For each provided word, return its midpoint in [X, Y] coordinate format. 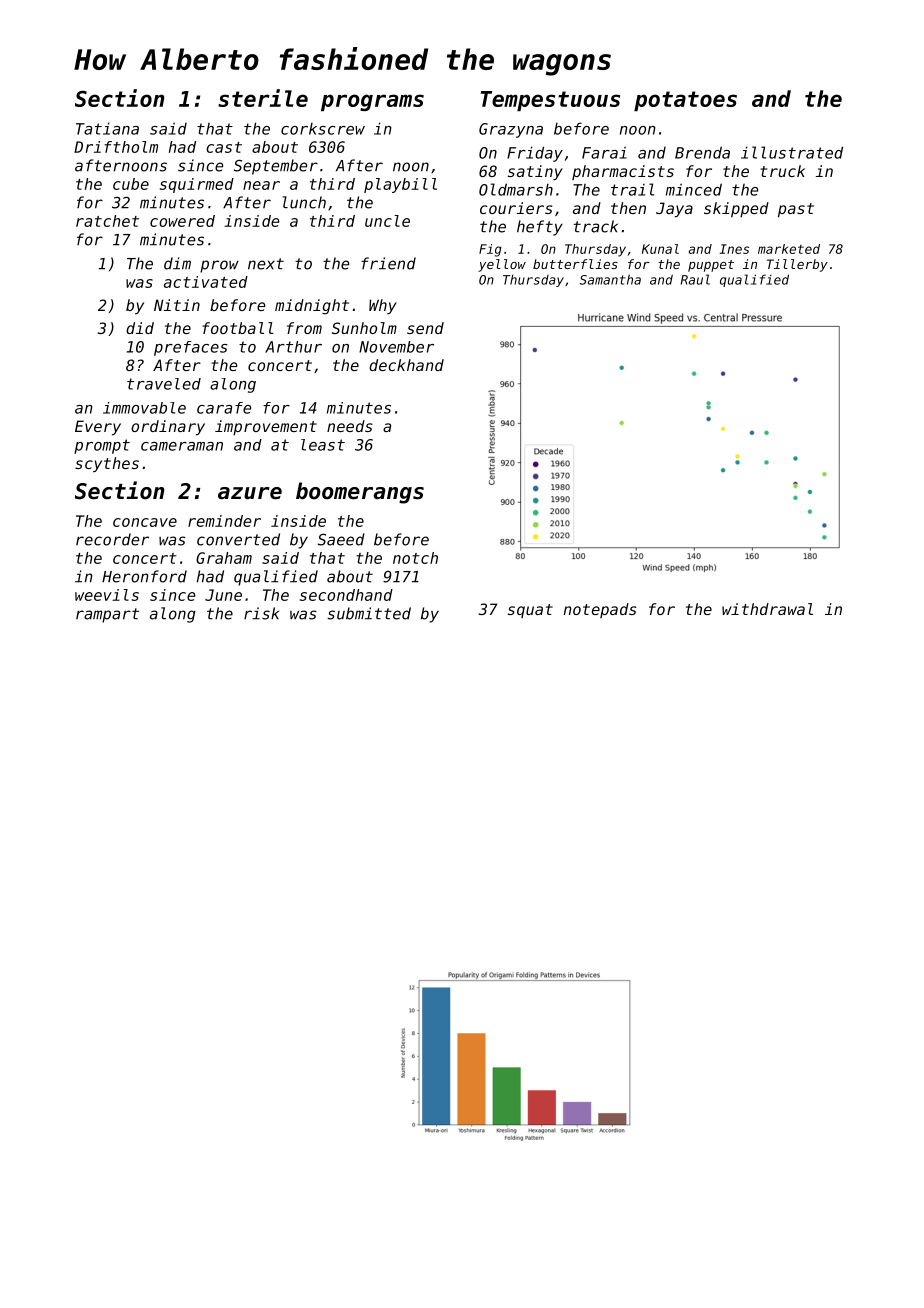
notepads [600, 610]
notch [415, 558]
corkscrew [323, 129]
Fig [490, 250]
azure [250, 493]
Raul [695, 279]
